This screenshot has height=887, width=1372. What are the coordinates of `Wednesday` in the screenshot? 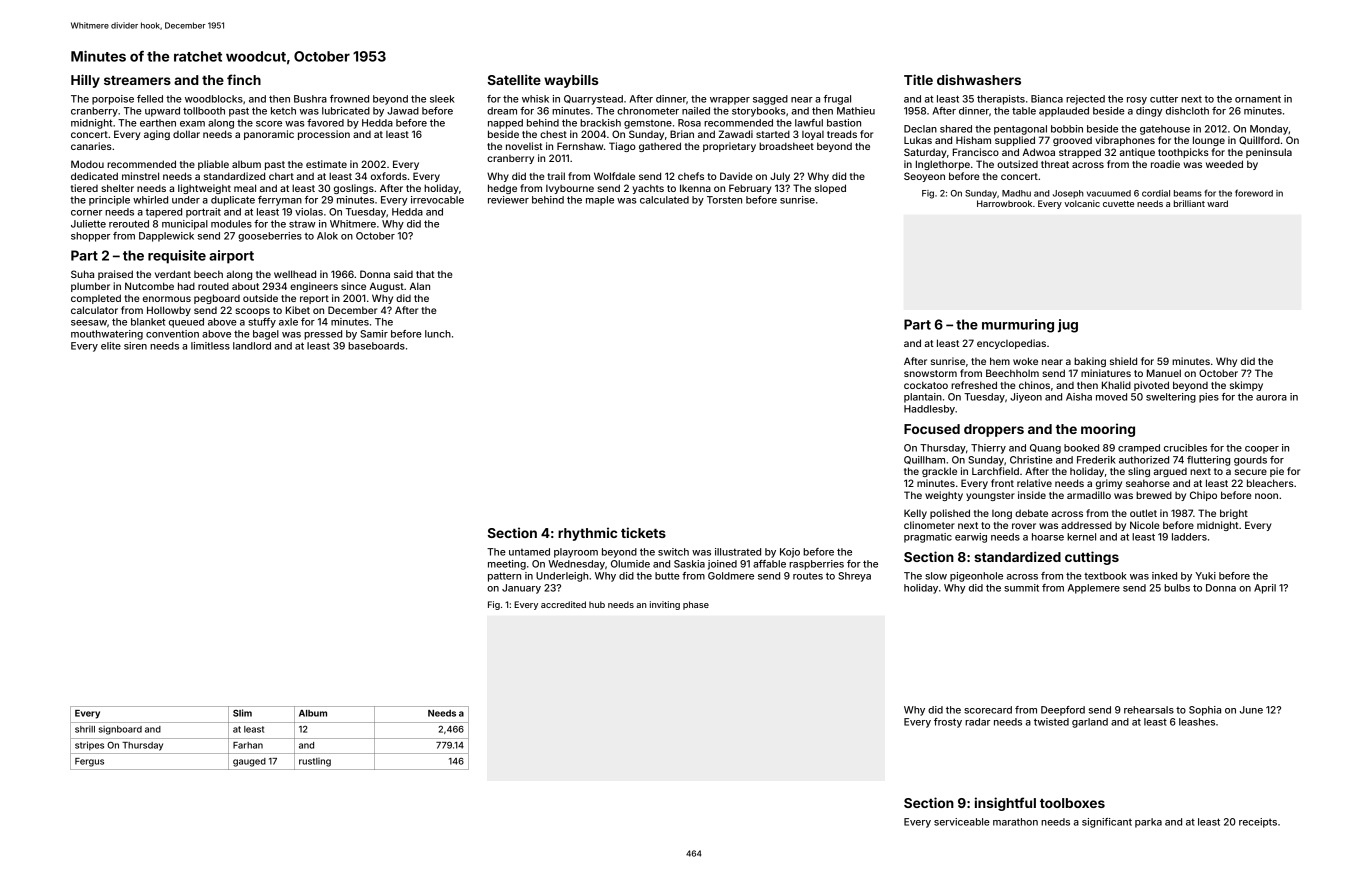 It's located at (576, 565).
